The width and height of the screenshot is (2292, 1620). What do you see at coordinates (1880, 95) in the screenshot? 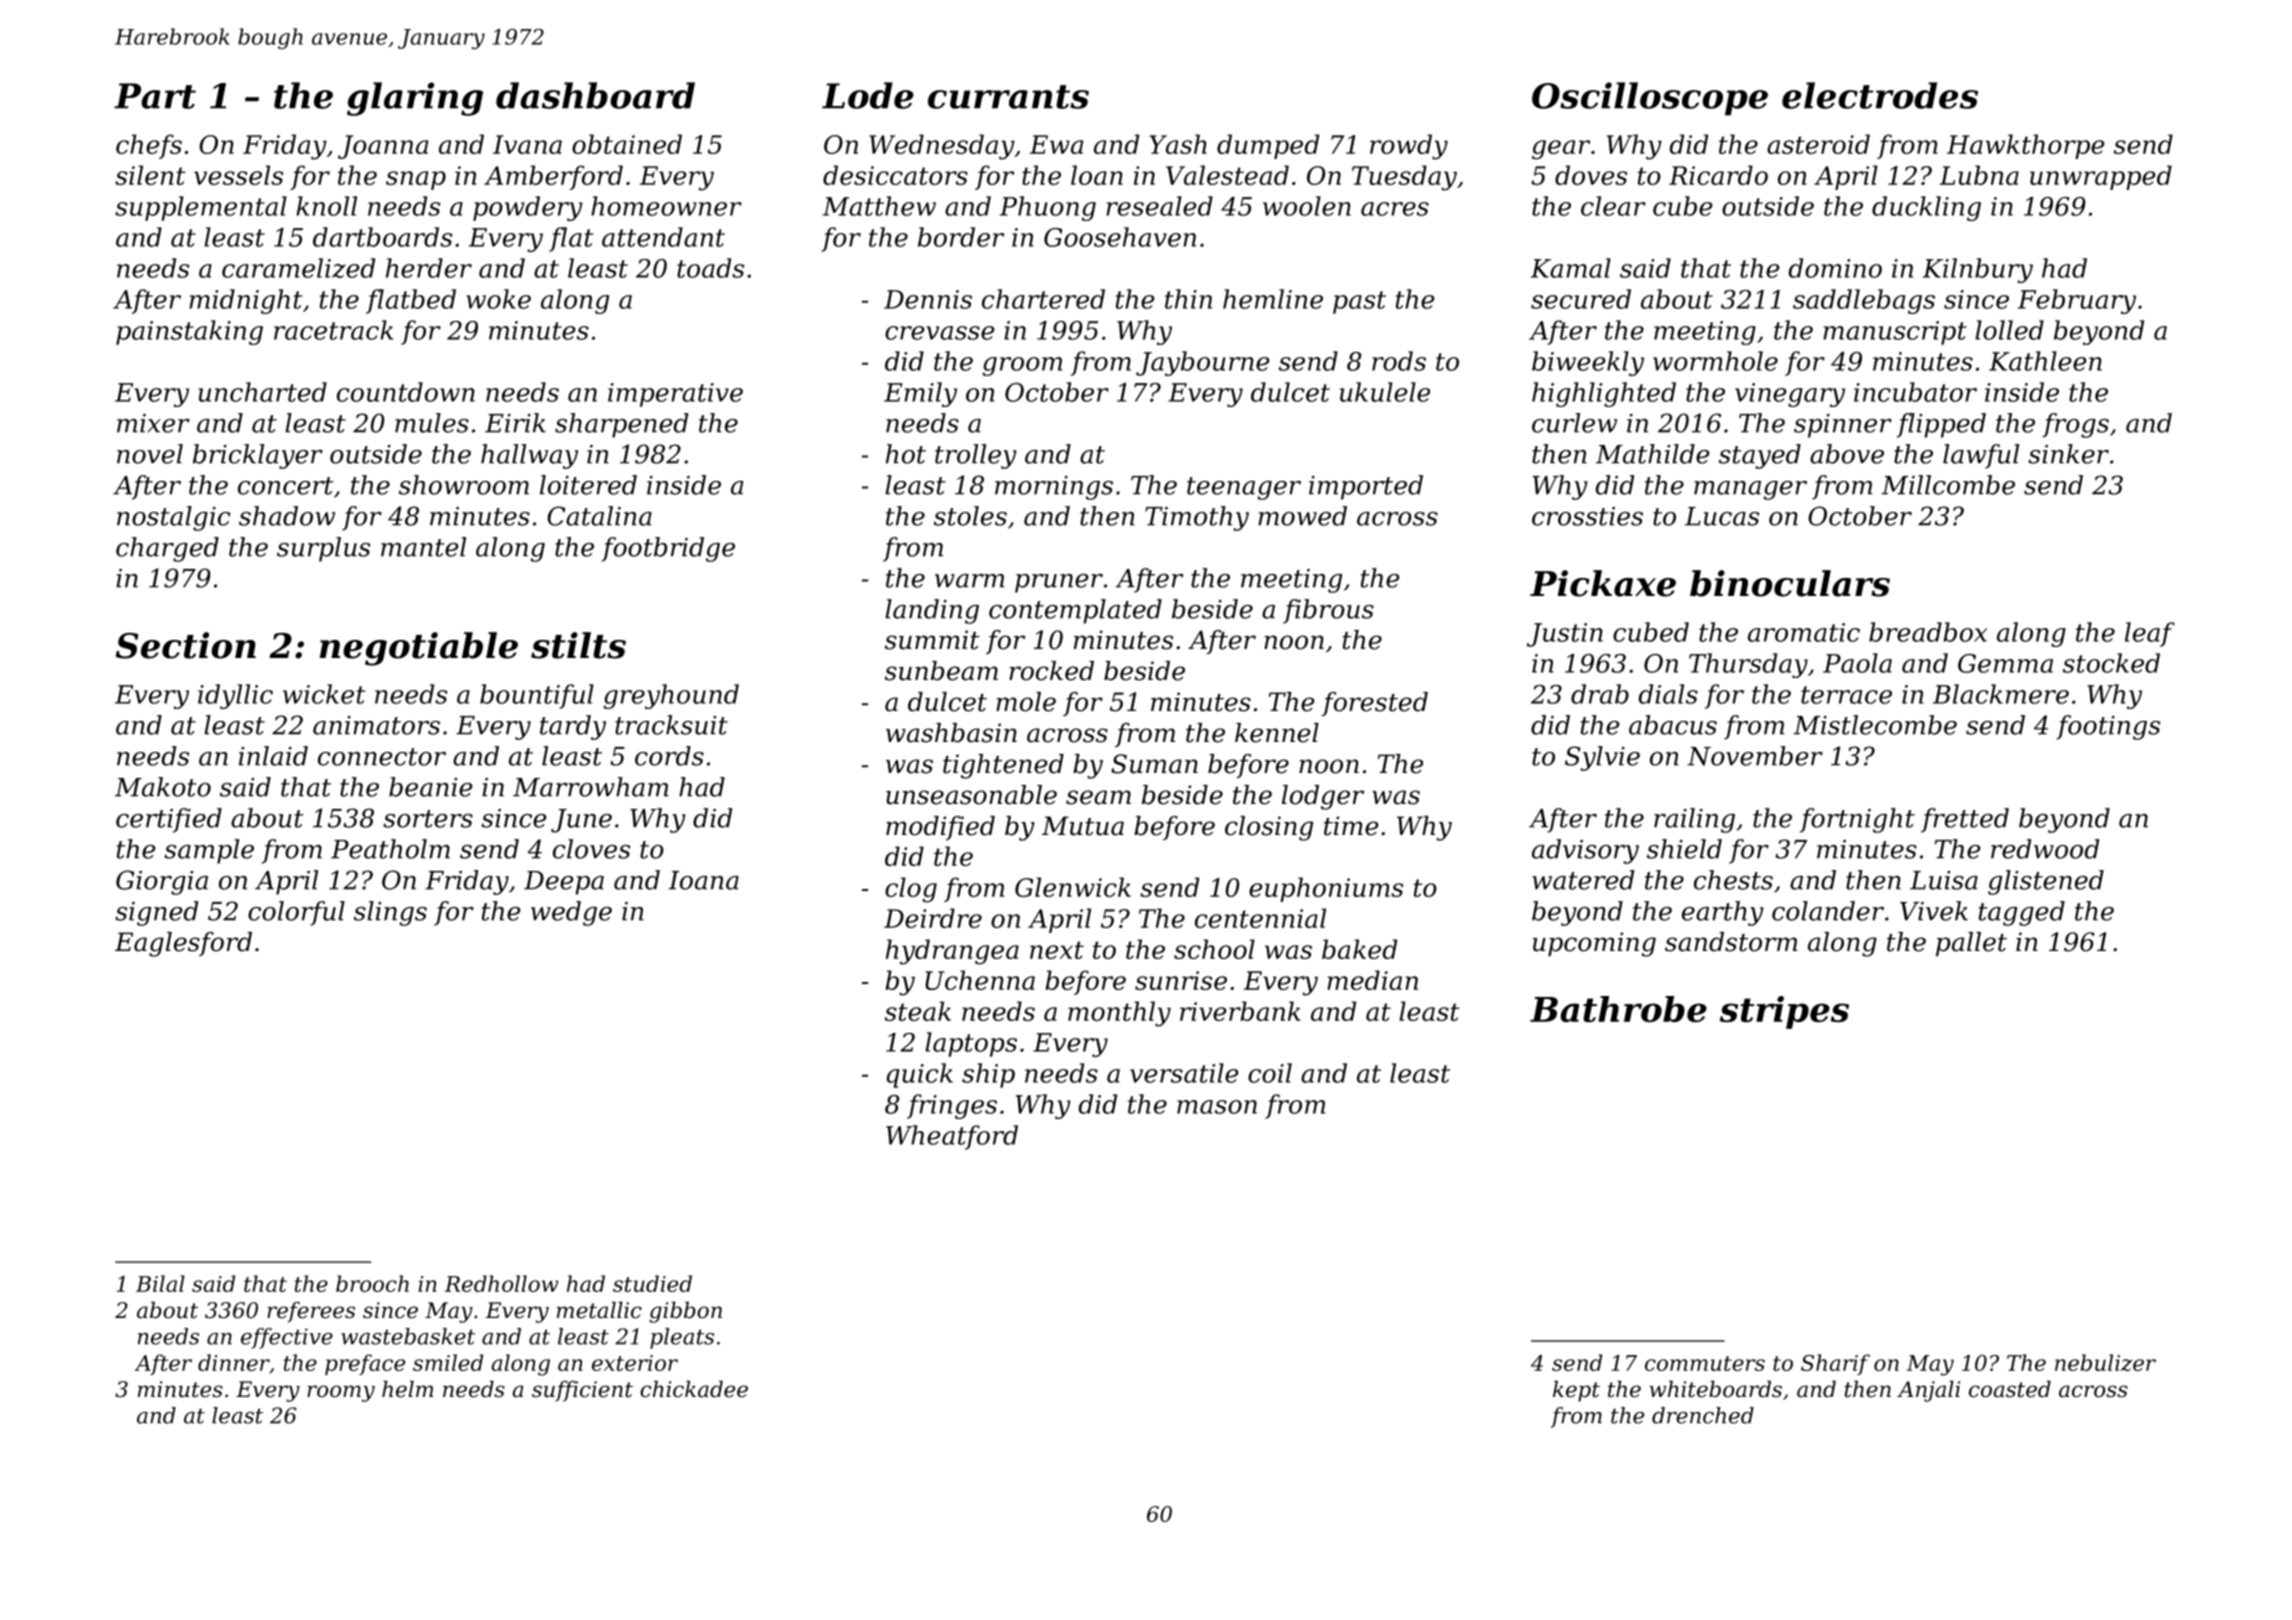
I see `electrodes` at bounding box center [1880, 95].
